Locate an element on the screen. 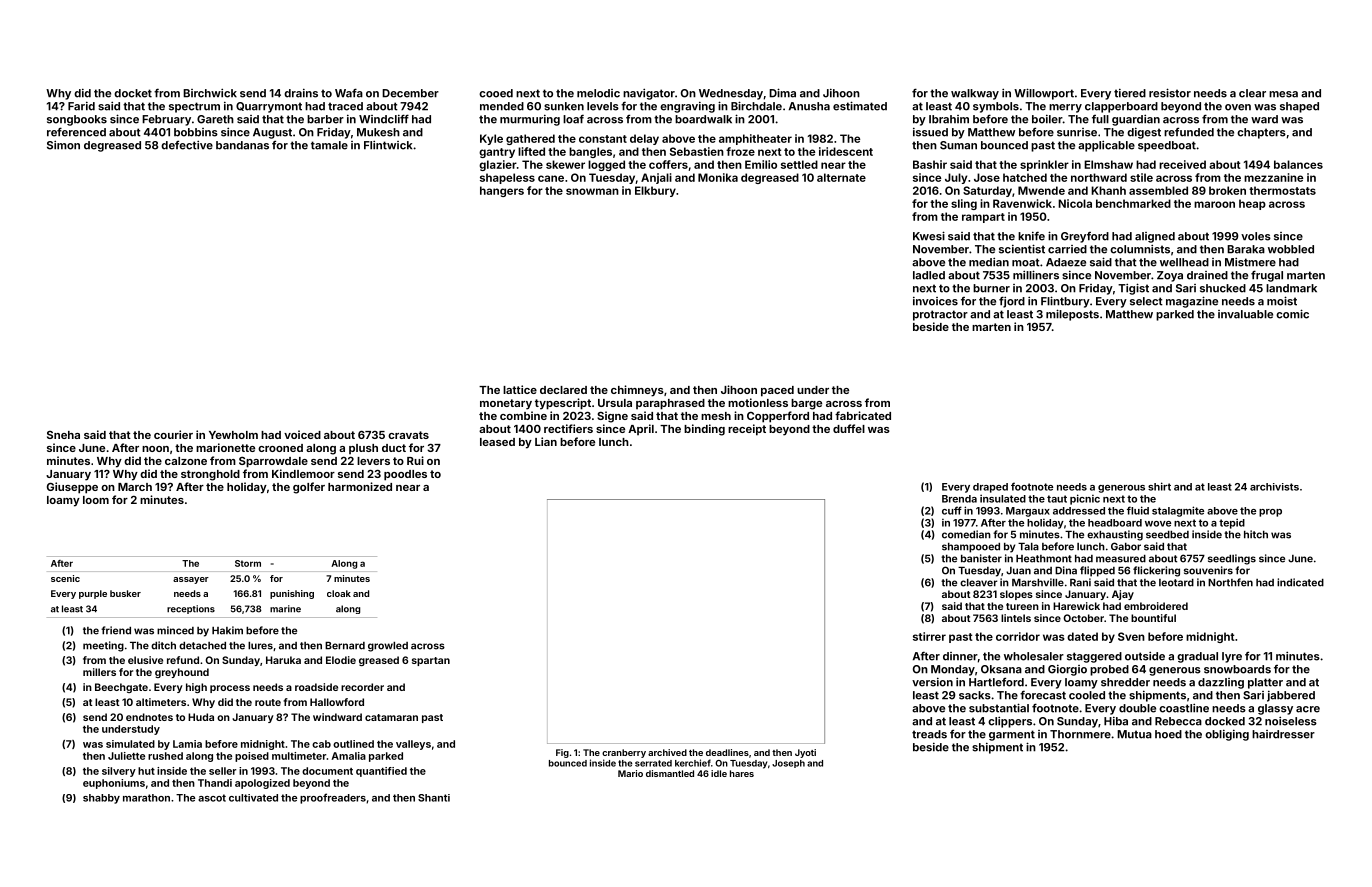  stirrer is located at coordinates (929, 636).
